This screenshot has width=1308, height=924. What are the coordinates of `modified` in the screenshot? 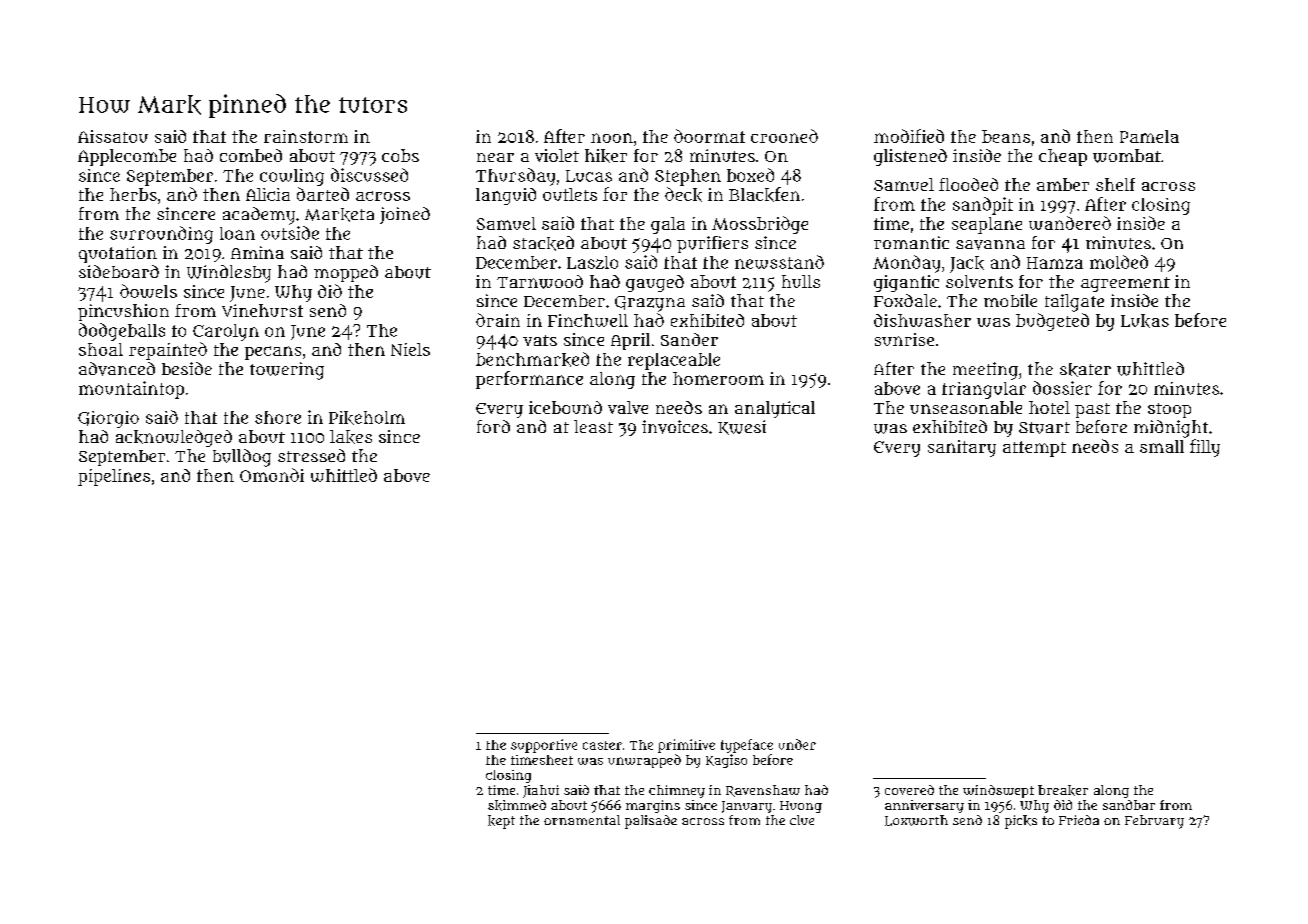 It's located at (909, 136).
